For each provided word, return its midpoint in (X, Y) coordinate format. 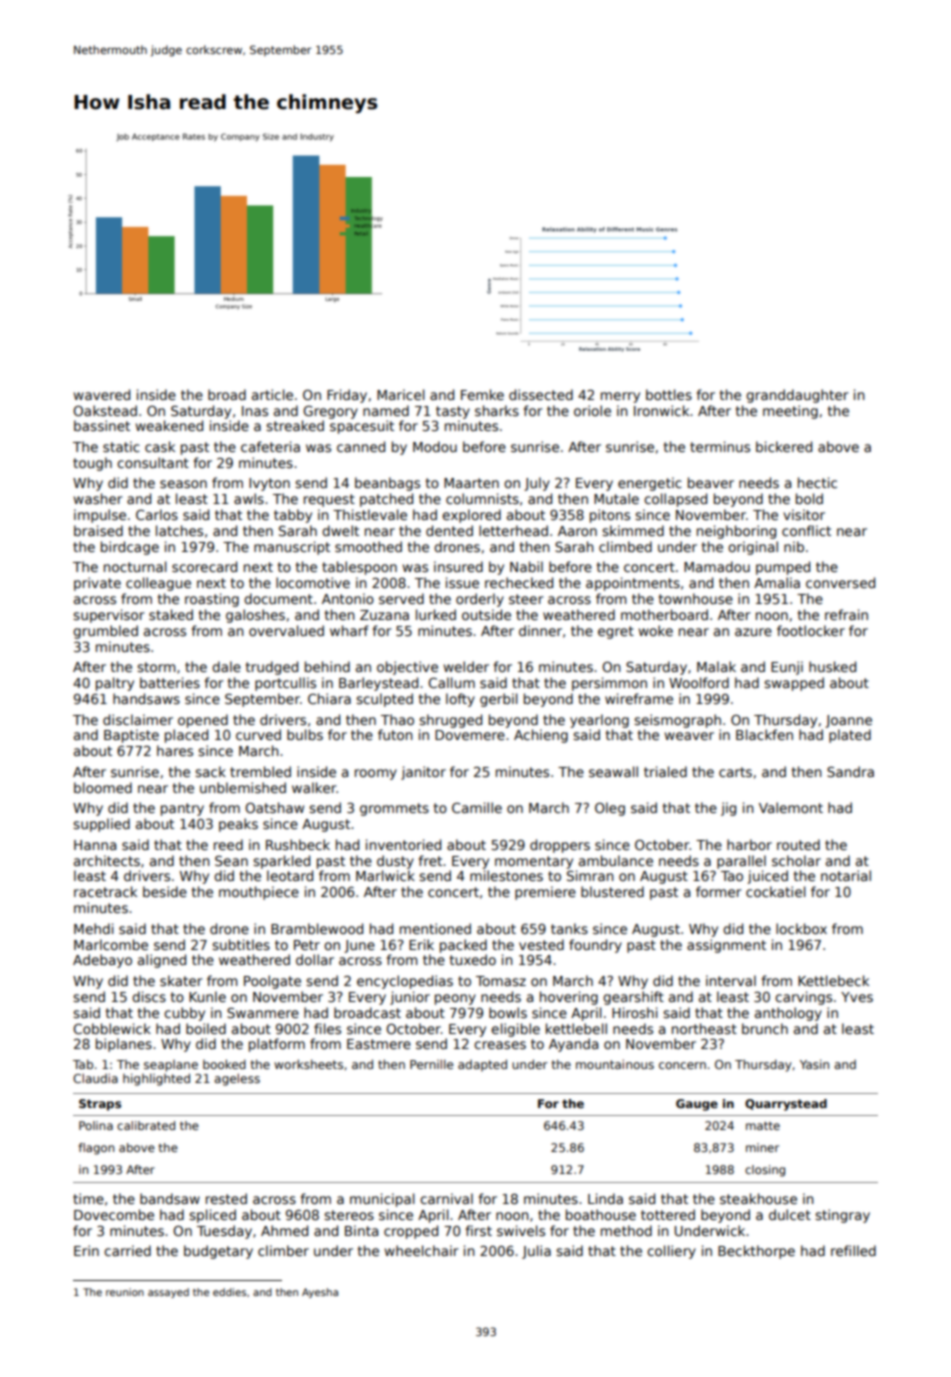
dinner (540, 630)
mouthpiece (259, 893)
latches (179, 530)
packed (463, 946)
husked (832, 666)
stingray (842, 1216)
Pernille (431, 1064)
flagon (96, 1149)
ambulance (616, 860)
